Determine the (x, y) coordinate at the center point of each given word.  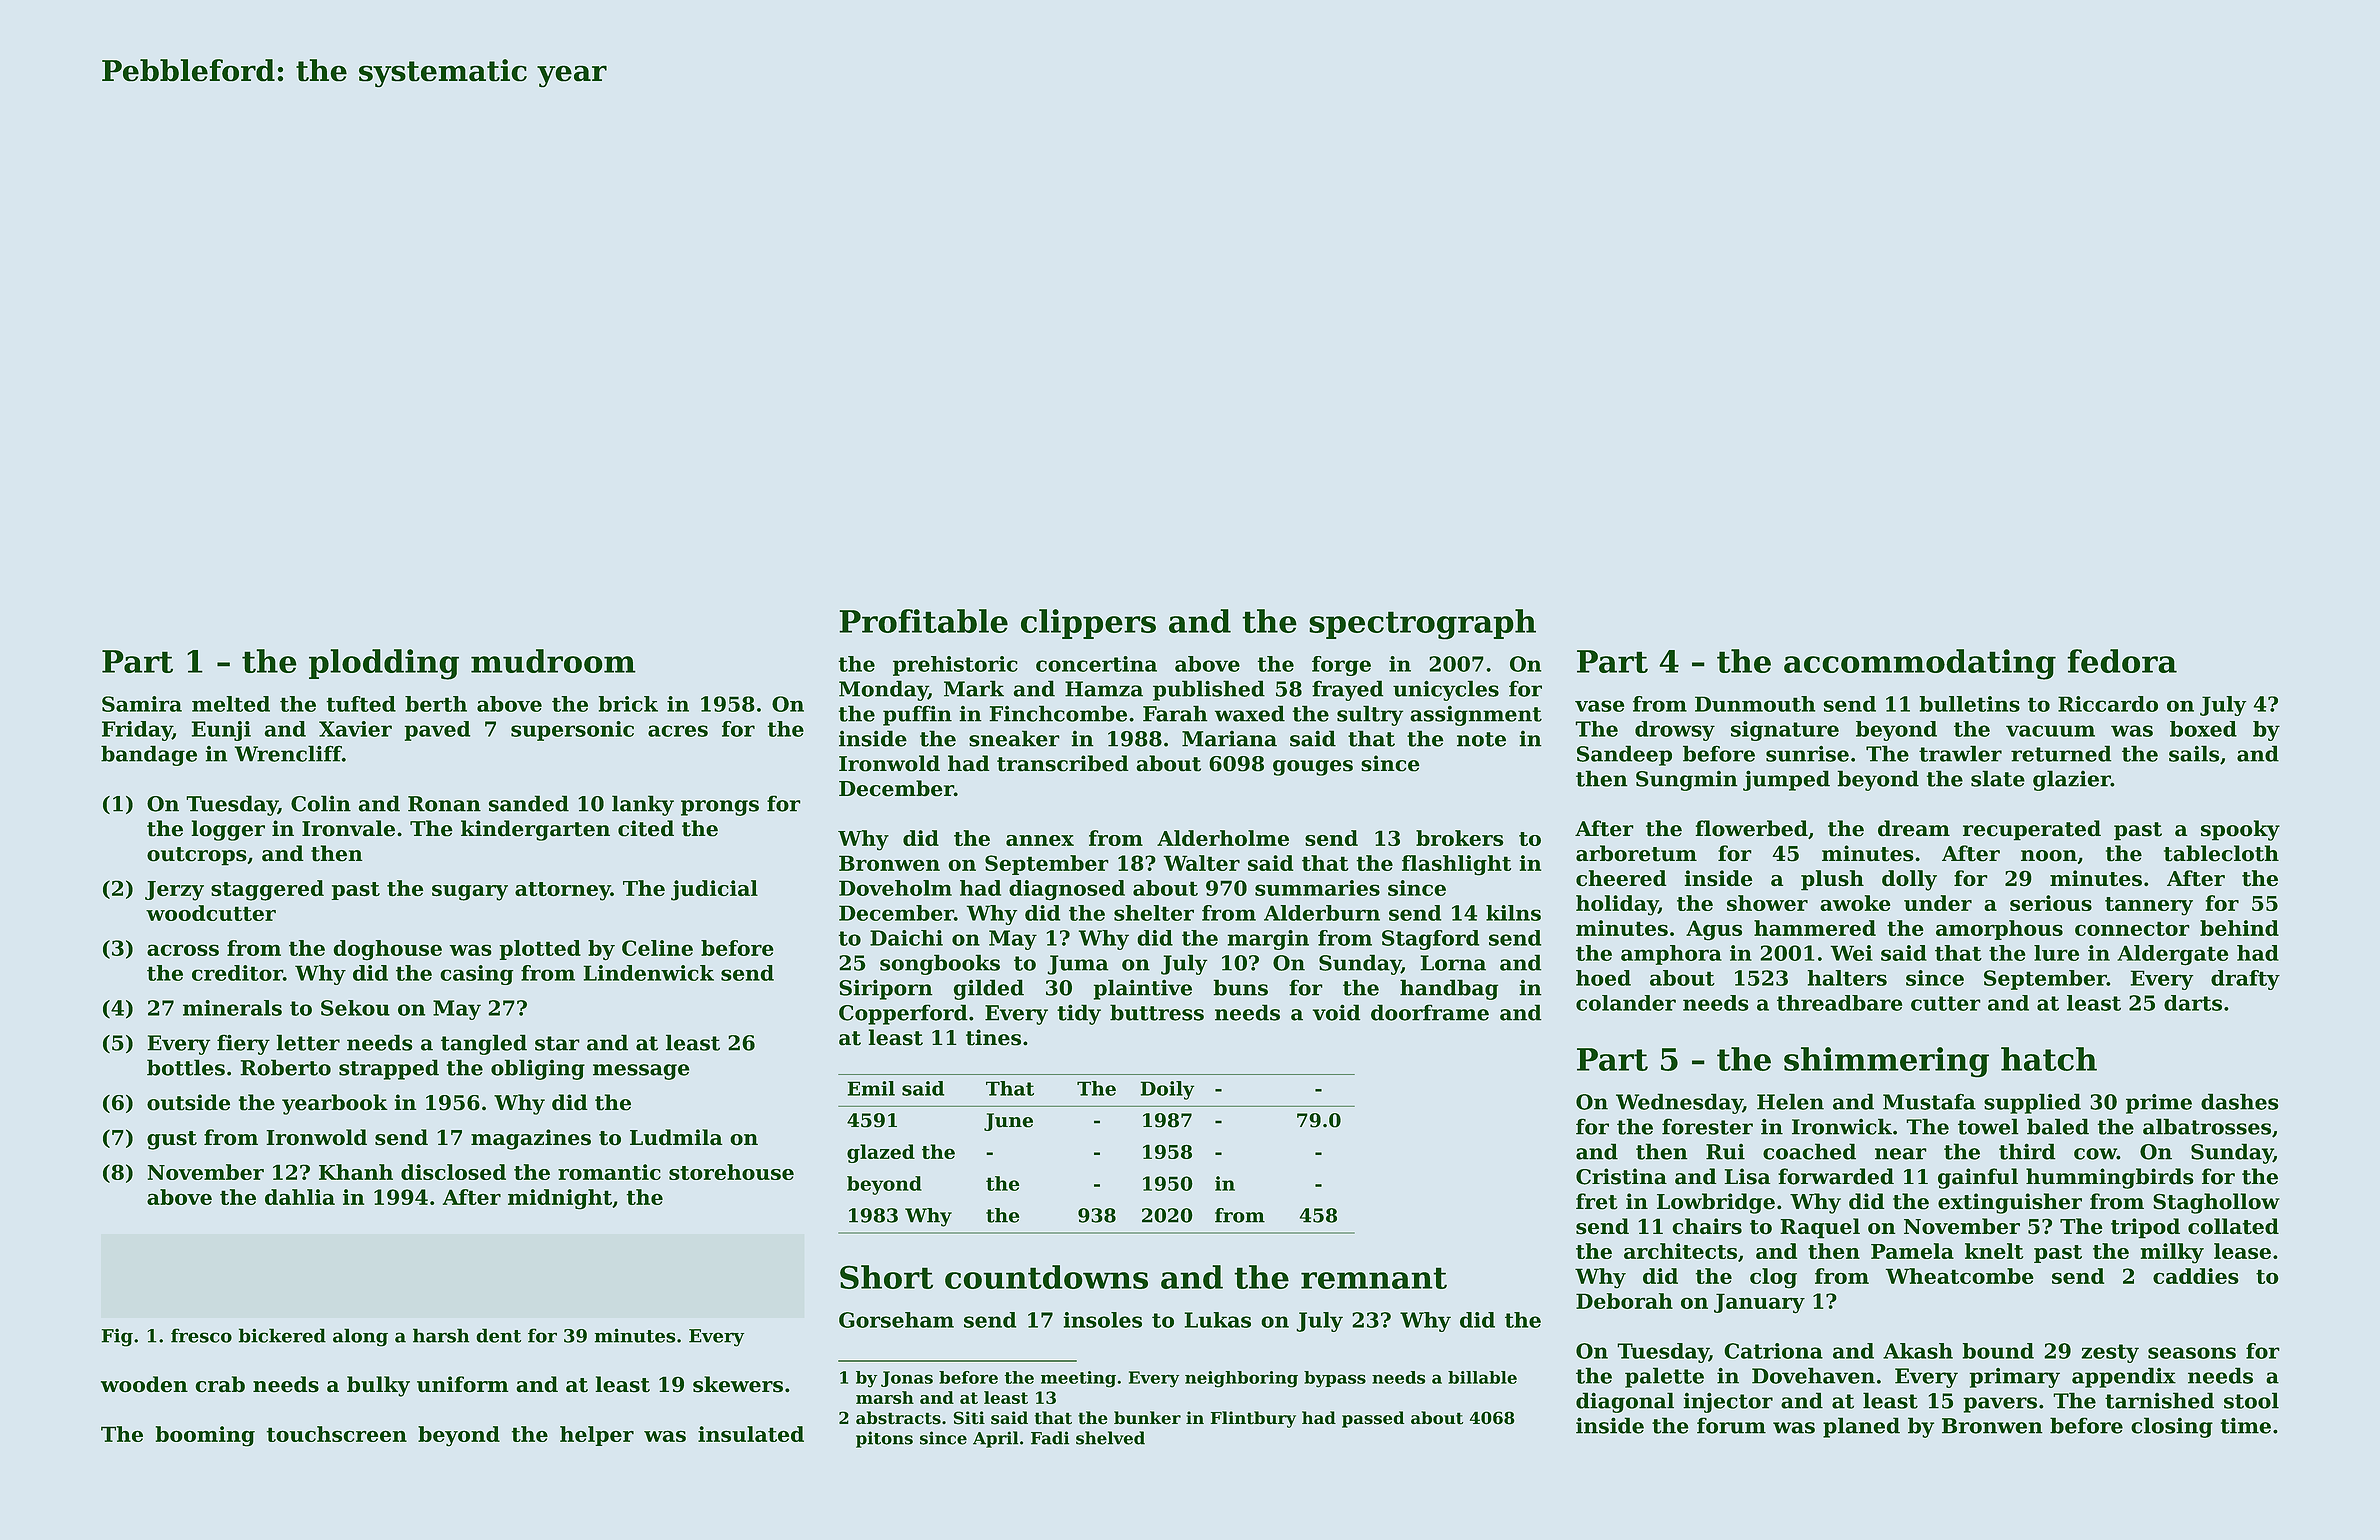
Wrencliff (288, 753)
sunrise (1807, 754)
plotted (540, 950)
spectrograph (1422, 624)
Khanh (356, 1172)
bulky (378, 1386)
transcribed (1063, 763)
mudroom (553, 661)
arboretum (1636, 853)
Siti (969, 1418)
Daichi (906, 938)
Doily (1167, 1090)
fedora (2122, 661)
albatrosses (2207, 1126)
